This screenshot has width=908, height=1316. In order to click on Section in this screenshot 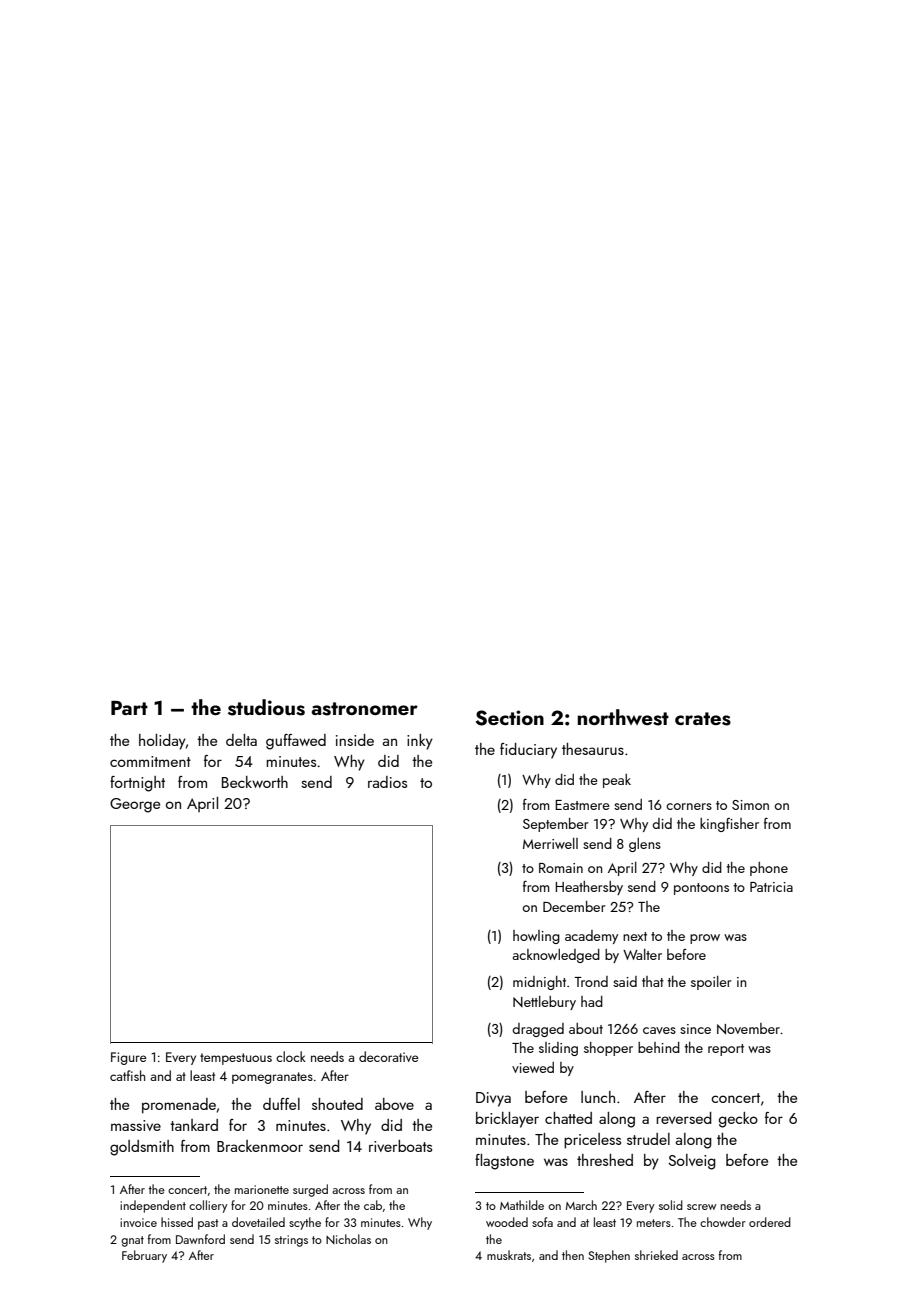, I will do `click(510, 718)`.
